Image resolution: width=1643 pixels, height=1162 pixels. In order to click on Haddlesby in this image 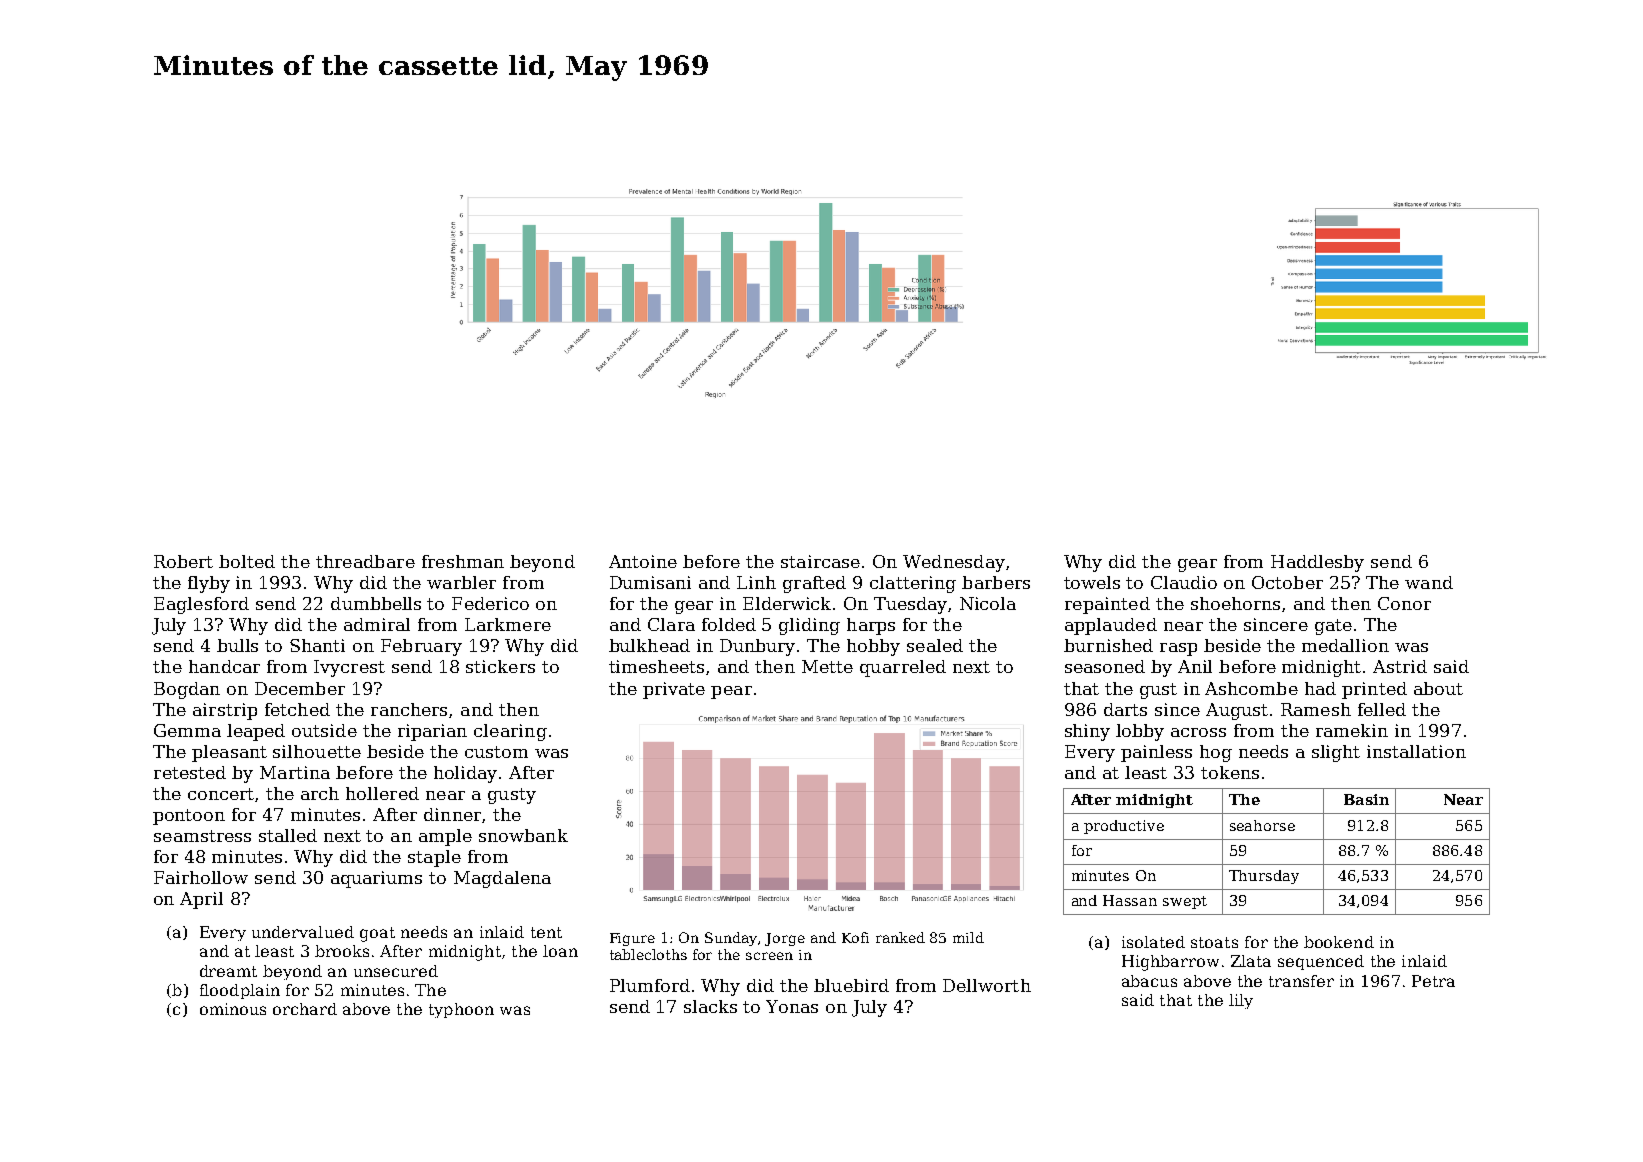, I will do `click(1317, 563)`.
